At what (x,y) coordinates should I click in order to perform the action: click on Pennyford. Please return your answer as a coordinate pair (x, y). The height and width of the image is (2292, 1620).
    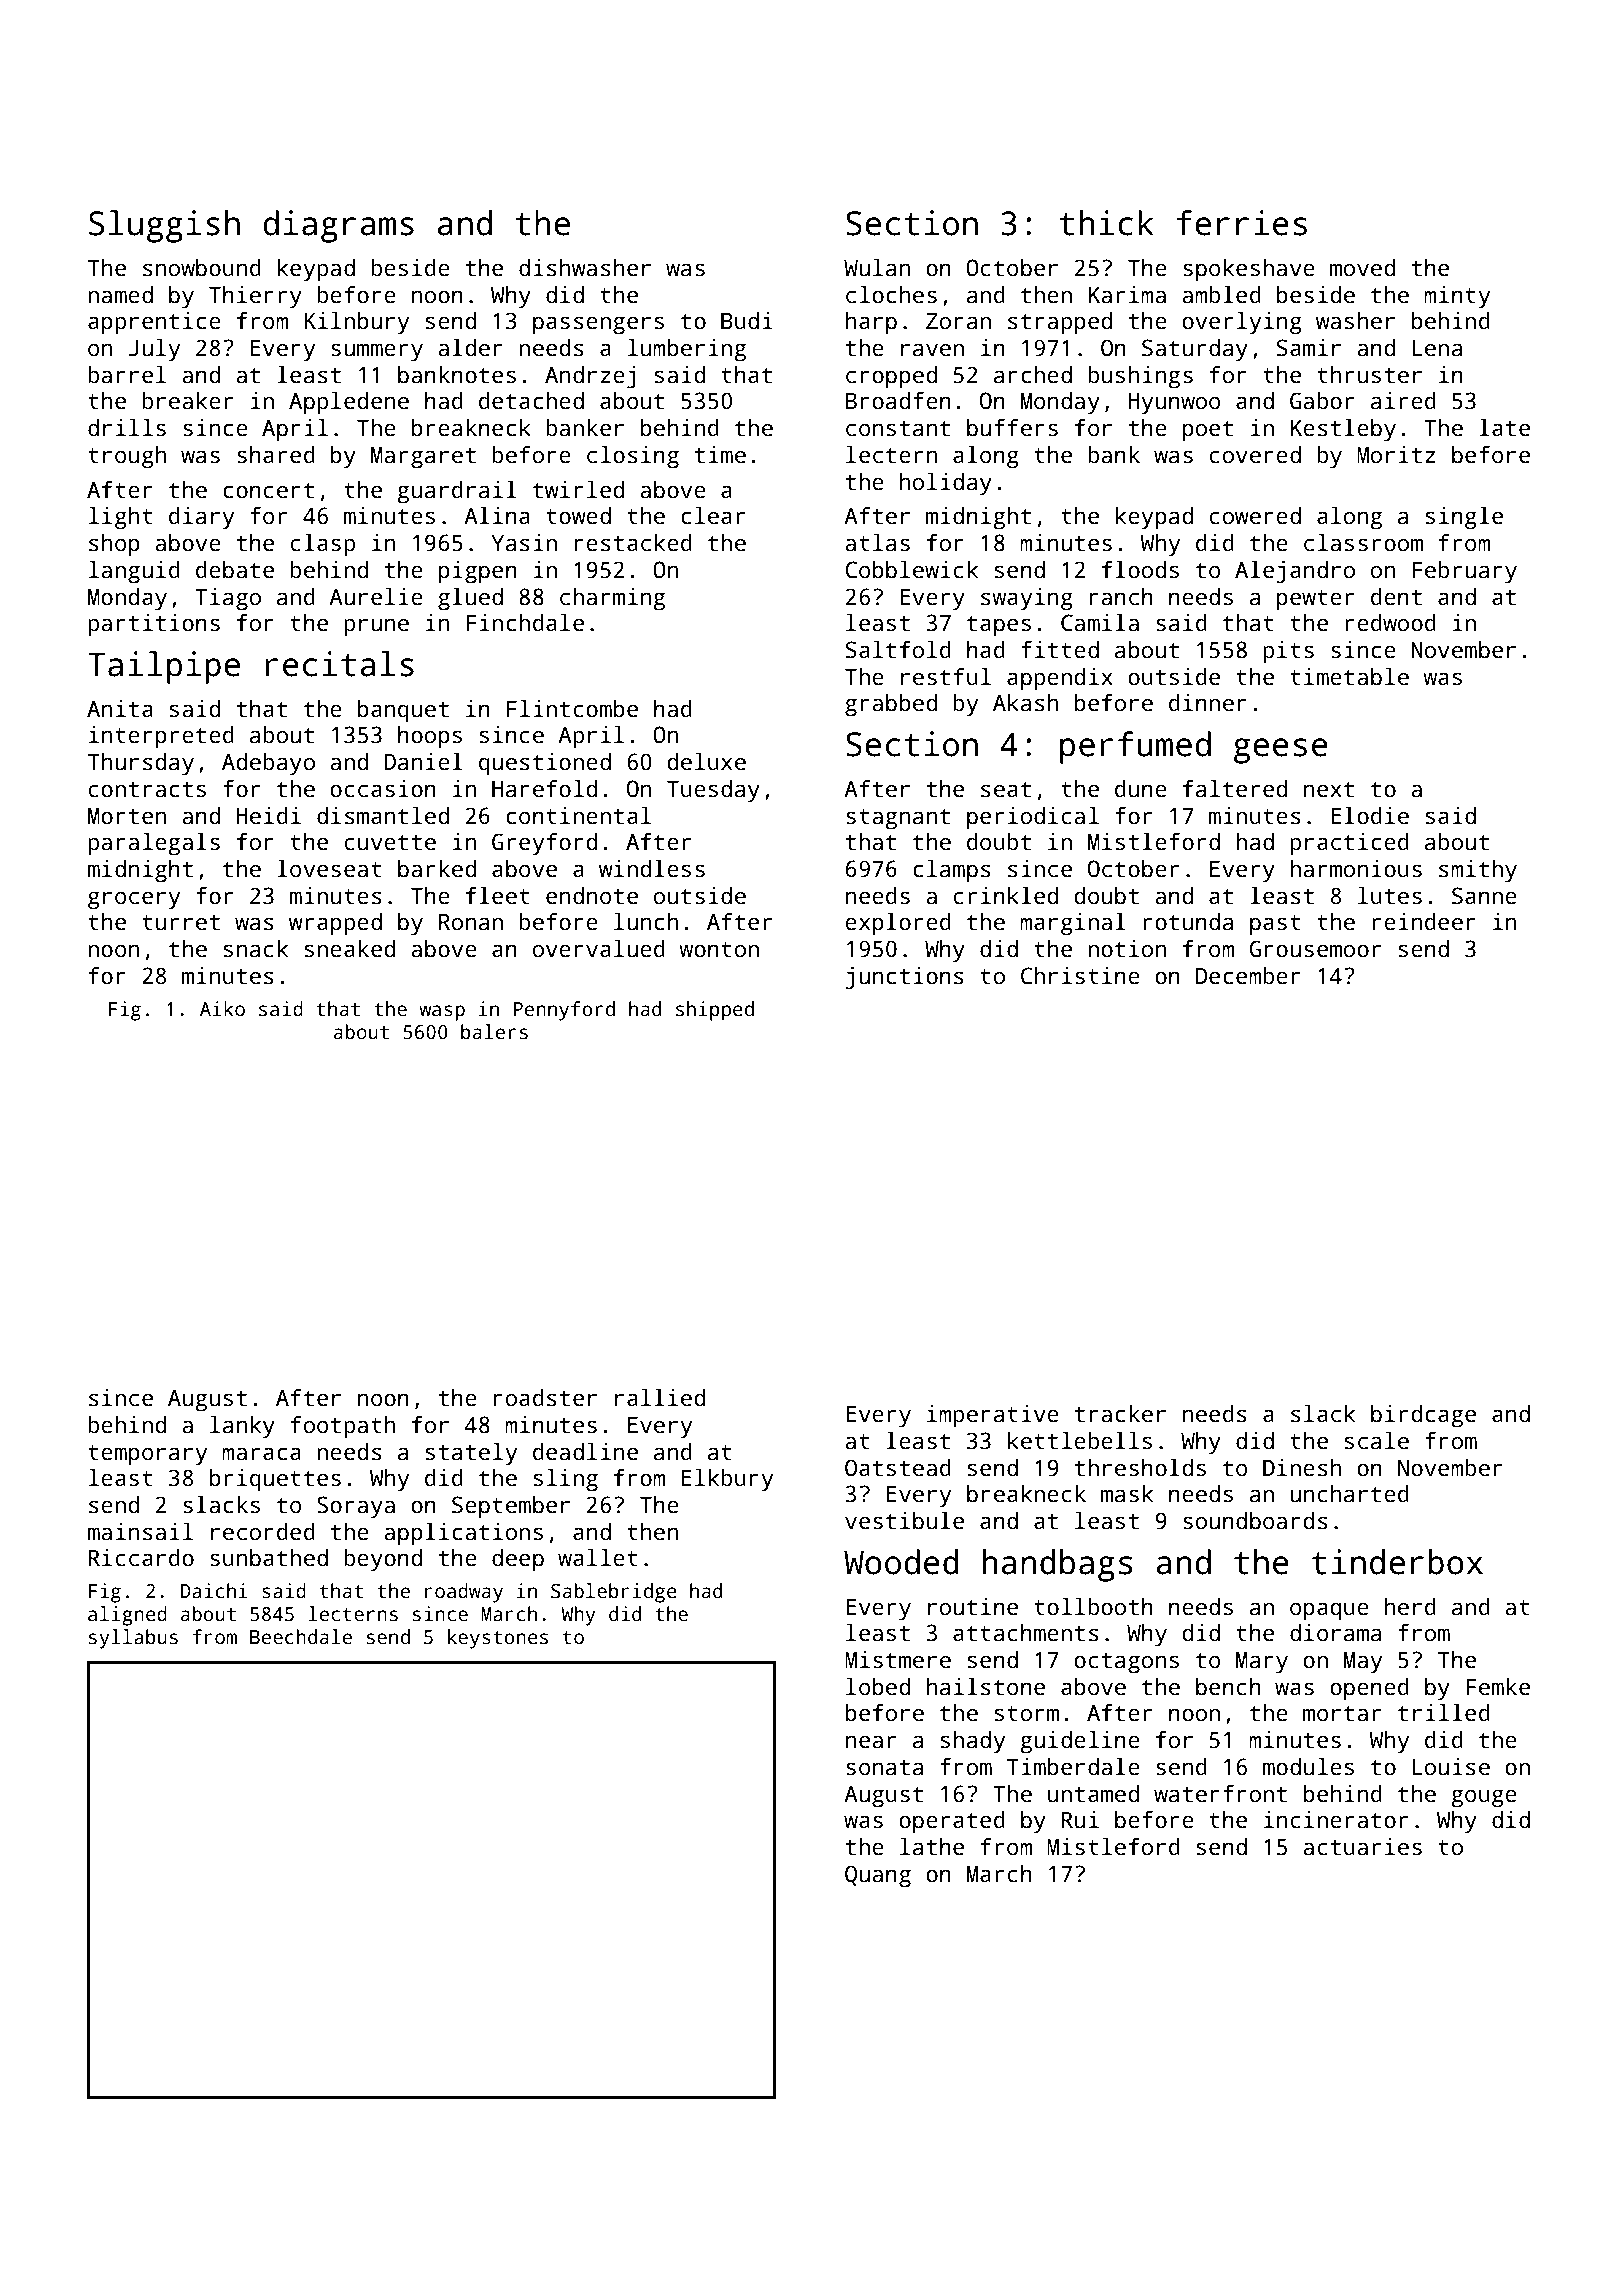
    Looking at the image, I should click on (564, 1011).
